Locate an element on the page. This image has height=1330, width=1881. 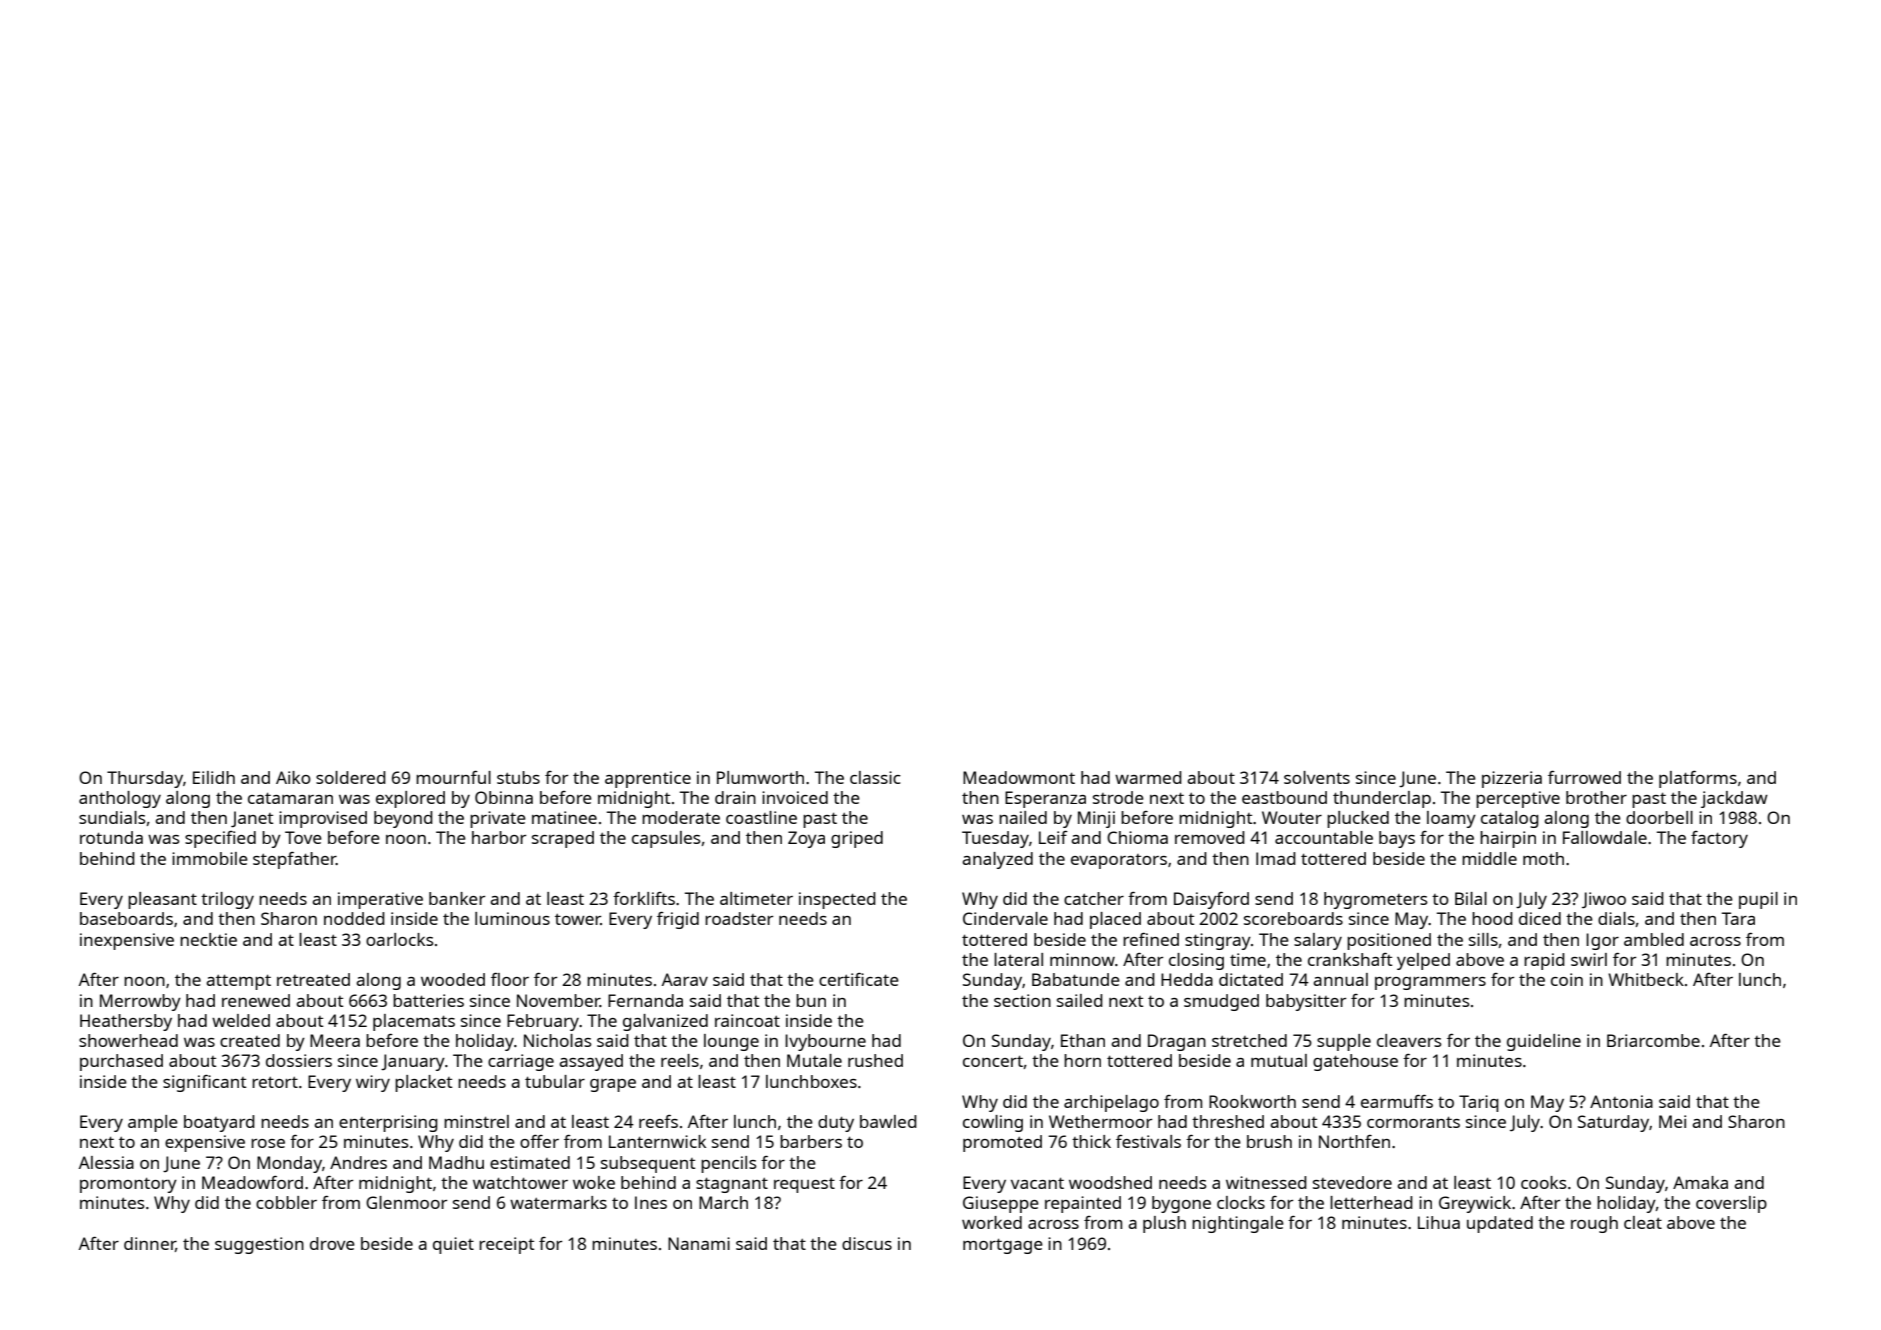
invoiced is located at coordinates (795, 797).
